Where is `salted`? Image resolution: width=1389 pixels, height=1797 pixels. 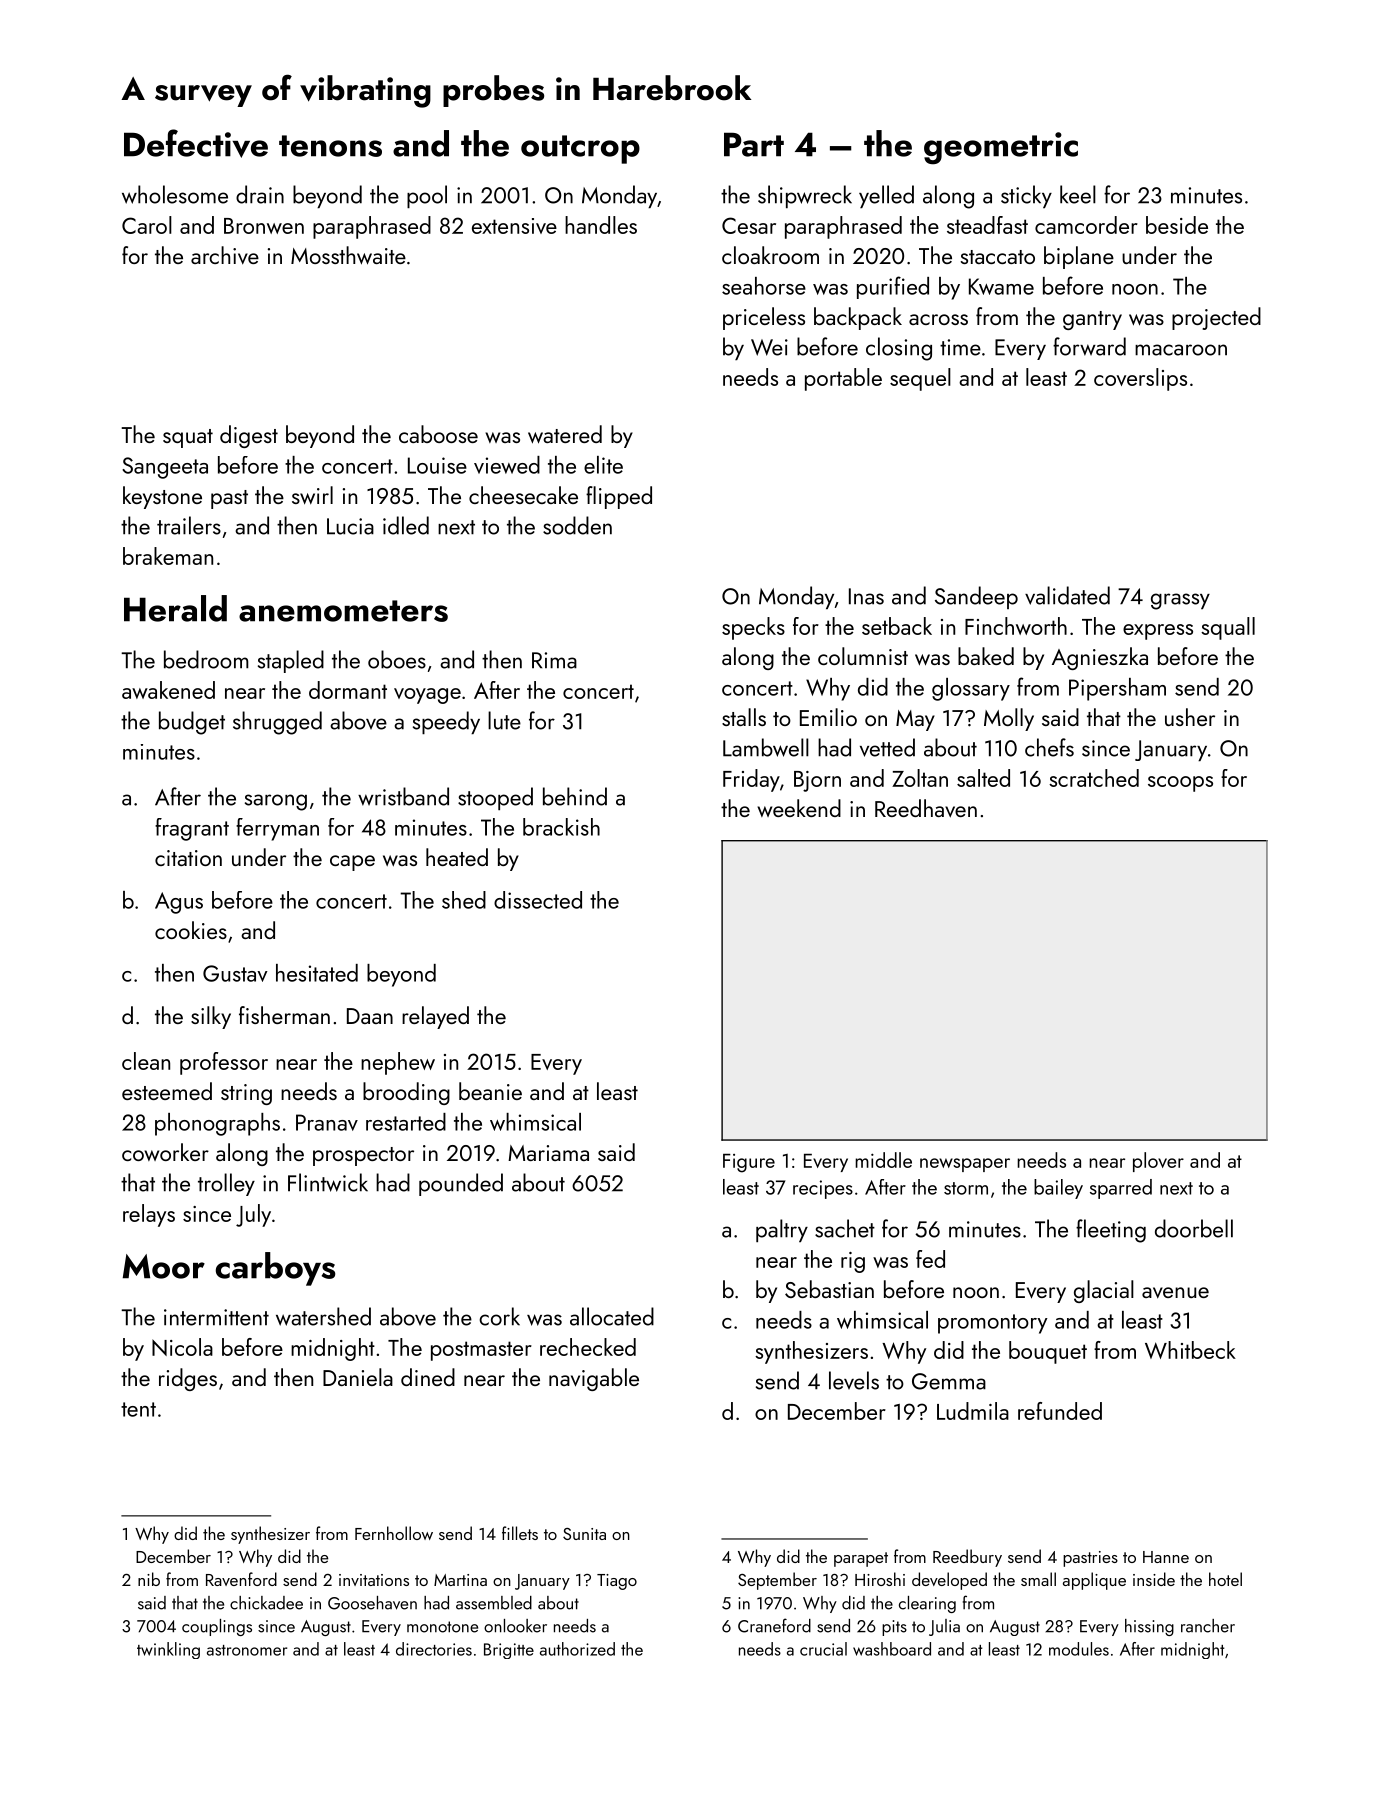
salted is located at coordinates (983, 778).
